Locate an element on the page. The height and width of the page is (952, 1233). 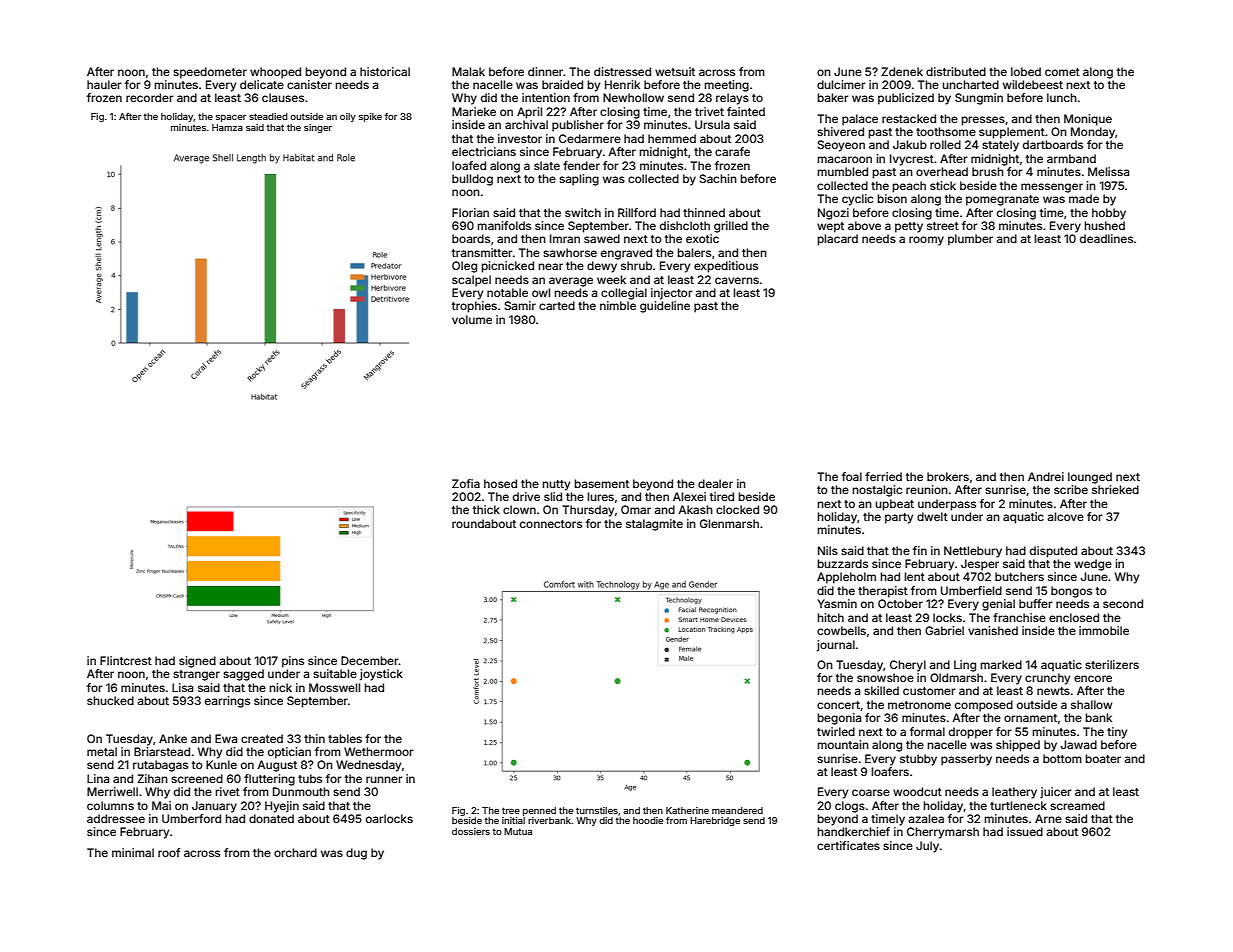
Andrei is located at coordinates (1046, 476).
